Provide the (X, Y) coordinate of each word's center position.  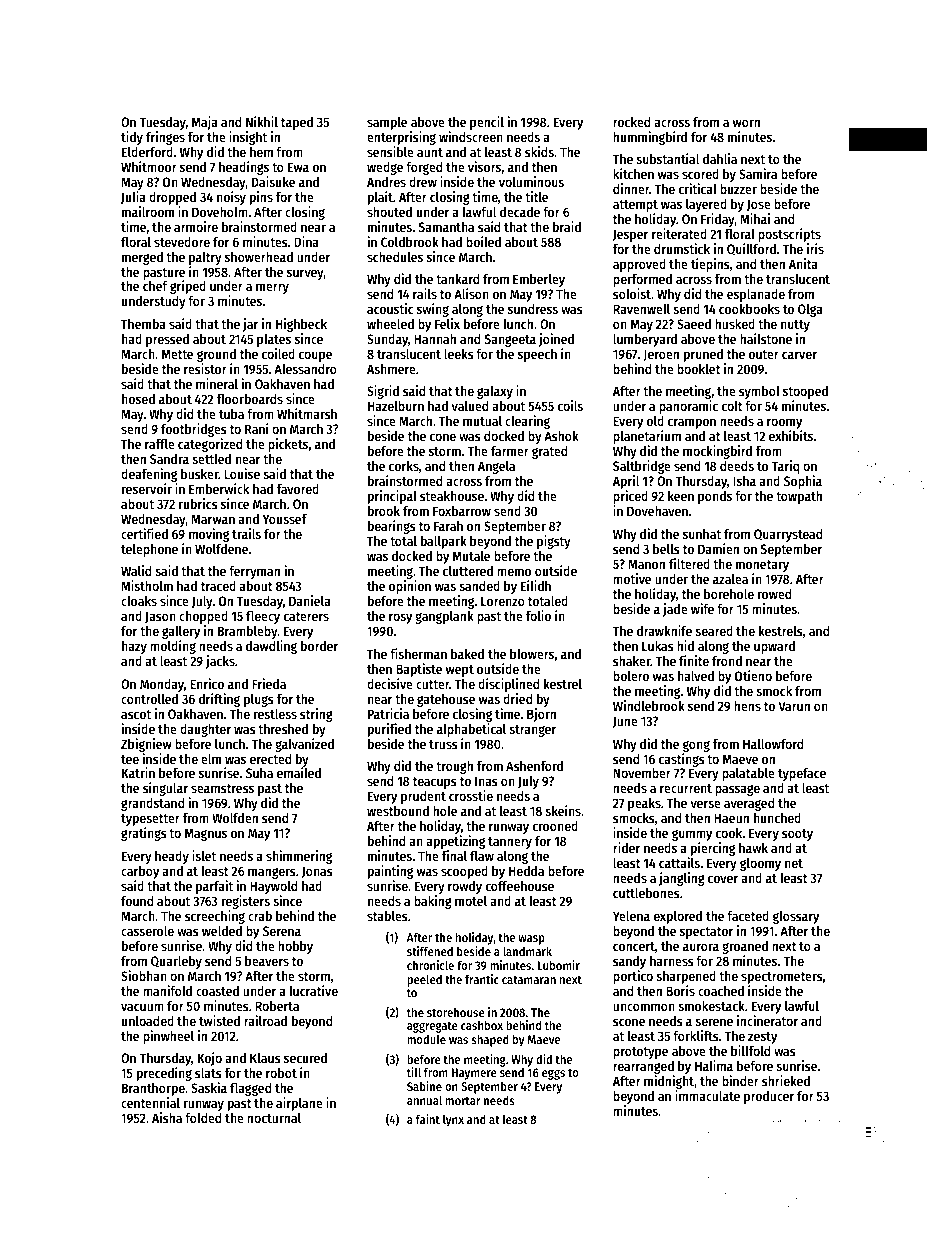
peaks (644, 804)
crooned (555, 826)
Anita (803, 263)
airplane (299, 1104)
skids (539, 151)
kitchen (633, 173)
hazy (134, 647)
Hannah (435, 339)
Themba (143, 324)
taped (297, 123)
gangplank (444, 617)
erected (270, 759)
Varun (794, 706)
